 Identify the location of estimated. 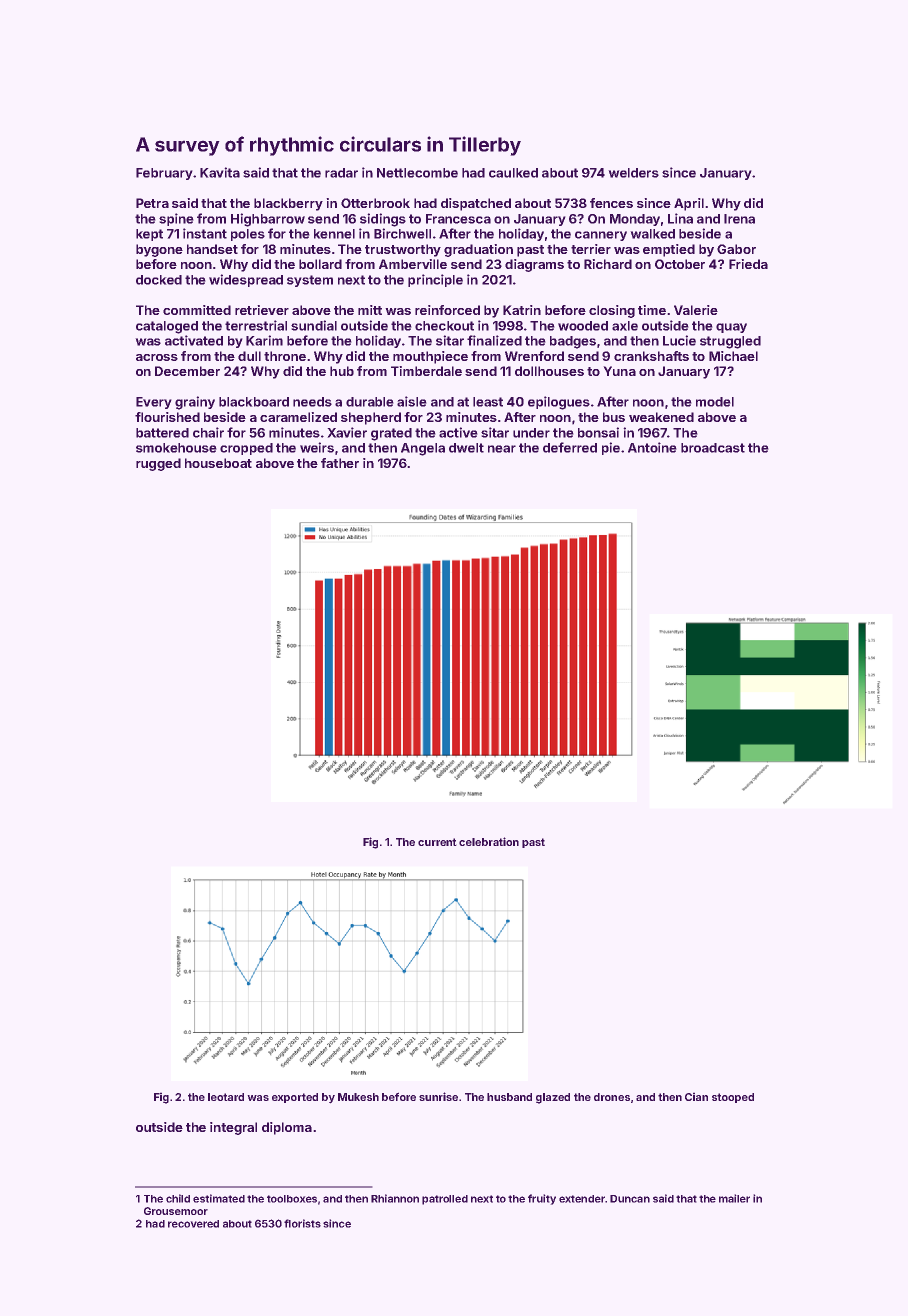
(219, 1198).
